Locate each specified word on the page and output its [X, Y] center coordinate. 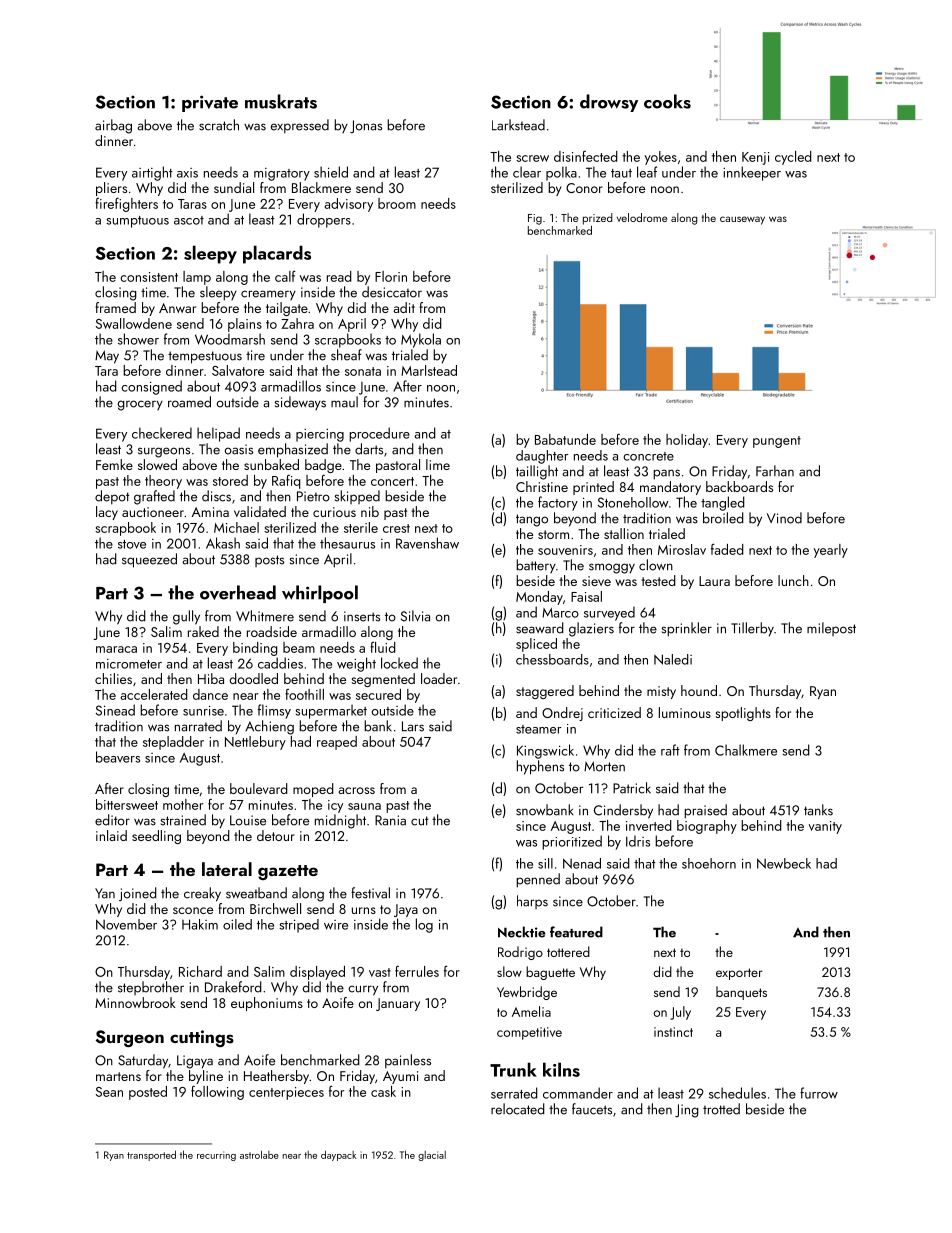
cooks [667, 101]
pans [666, 474]
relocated [518, 1109]
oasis [239, 449]
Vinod [784, 518]
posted [148, 1093]
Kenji [755, 158]
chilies [113, 678]
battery [536, 566]
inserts [362, 616]
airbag [113, 126]
